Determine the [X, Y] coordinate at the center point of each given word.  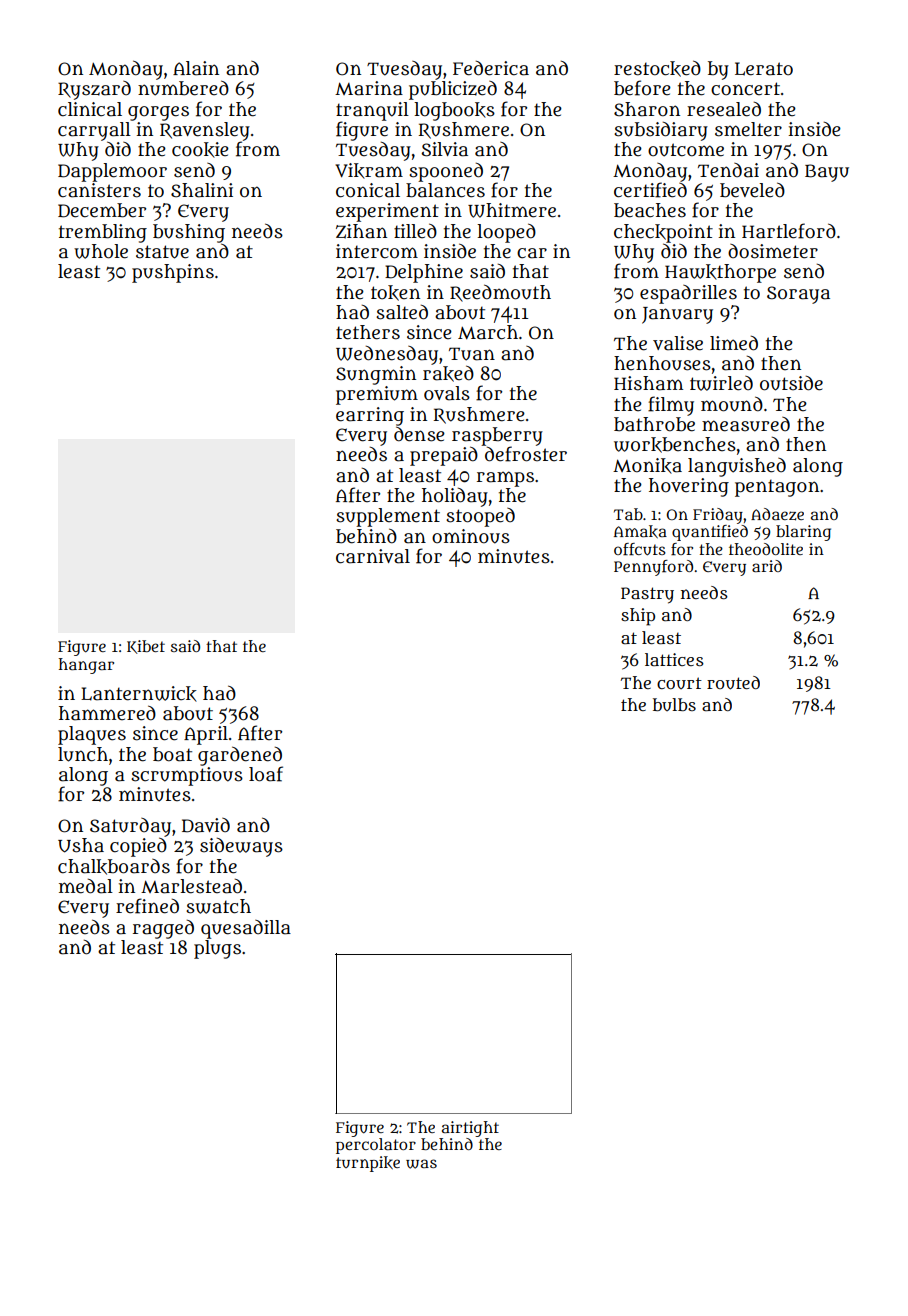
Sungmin [376, 375]
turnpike [368, 1164]
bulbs [674, 704]
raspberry [497, 436]
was [421, 1164]
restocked [657, 68]
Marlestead [191, 886]
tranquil [372, 111]
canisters [99, 190]
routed [733, 683]
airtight [470, 1129]
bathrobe [654, 424]
